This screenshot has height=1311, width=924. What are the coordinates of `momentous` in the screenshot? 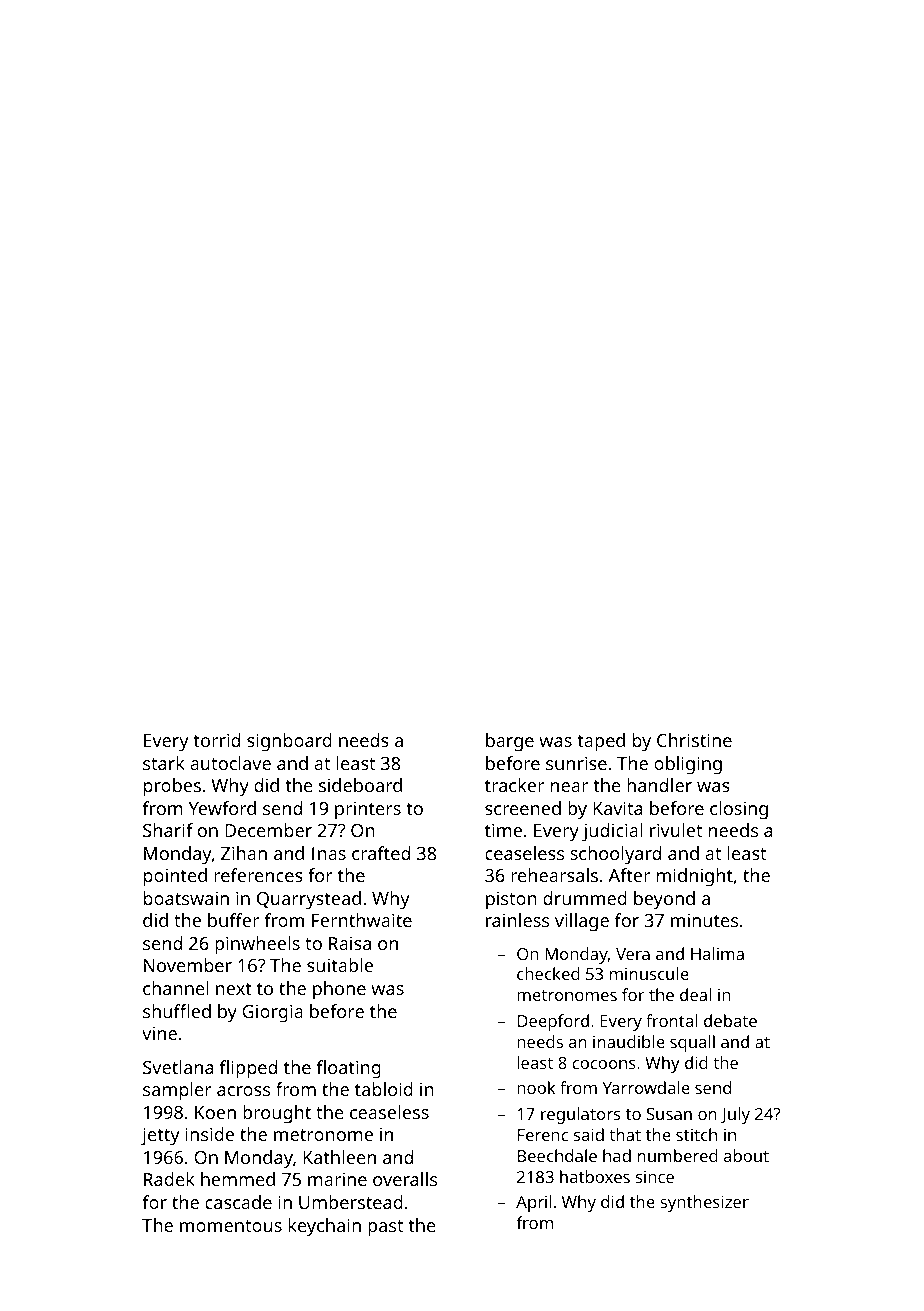 It's located at (231, 1226).
